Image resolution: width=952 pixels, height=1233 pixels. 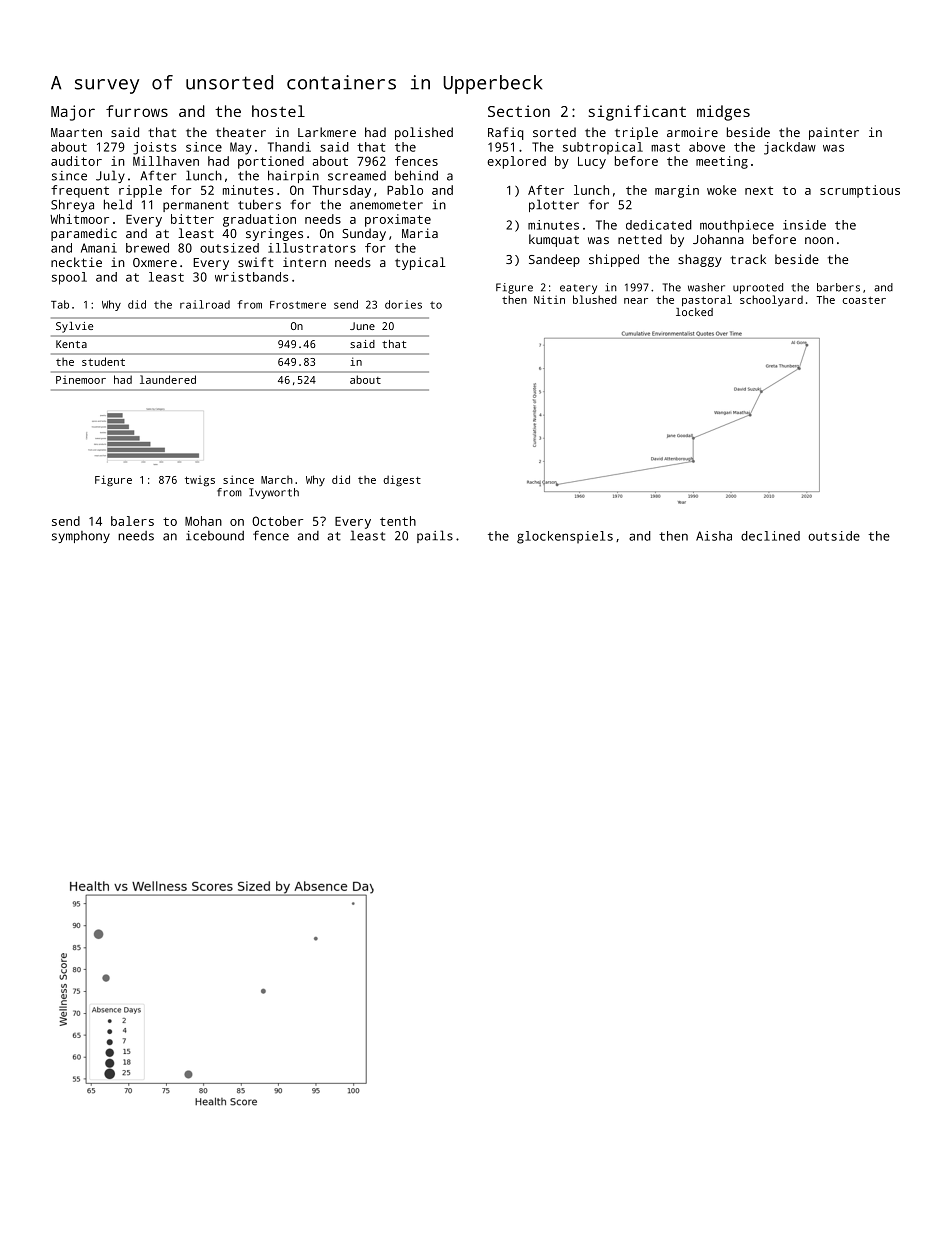 I want to click on twigs, so click(x=200, y=481).
